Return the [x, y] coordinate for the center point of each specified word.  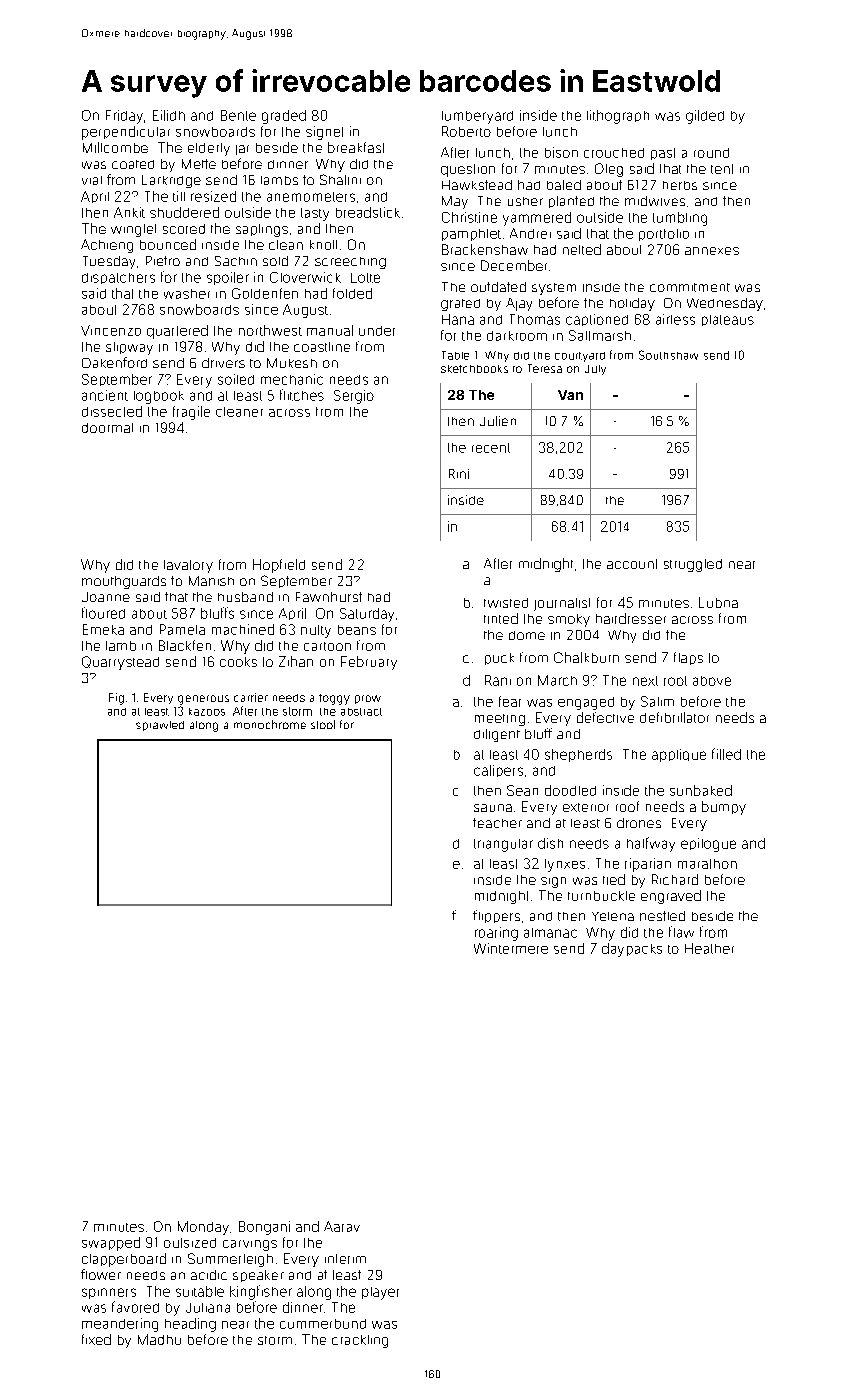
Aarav [342, 1226]
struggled [693, 565]
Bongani [264, 1228]
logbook [159, 397]
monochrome [270, 724]
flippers [496, 916]
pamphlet [471, 235]
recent [491, 448]
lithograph [618, 117]
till [179, 196]
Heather [709, 948]
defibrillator [674, 717]
